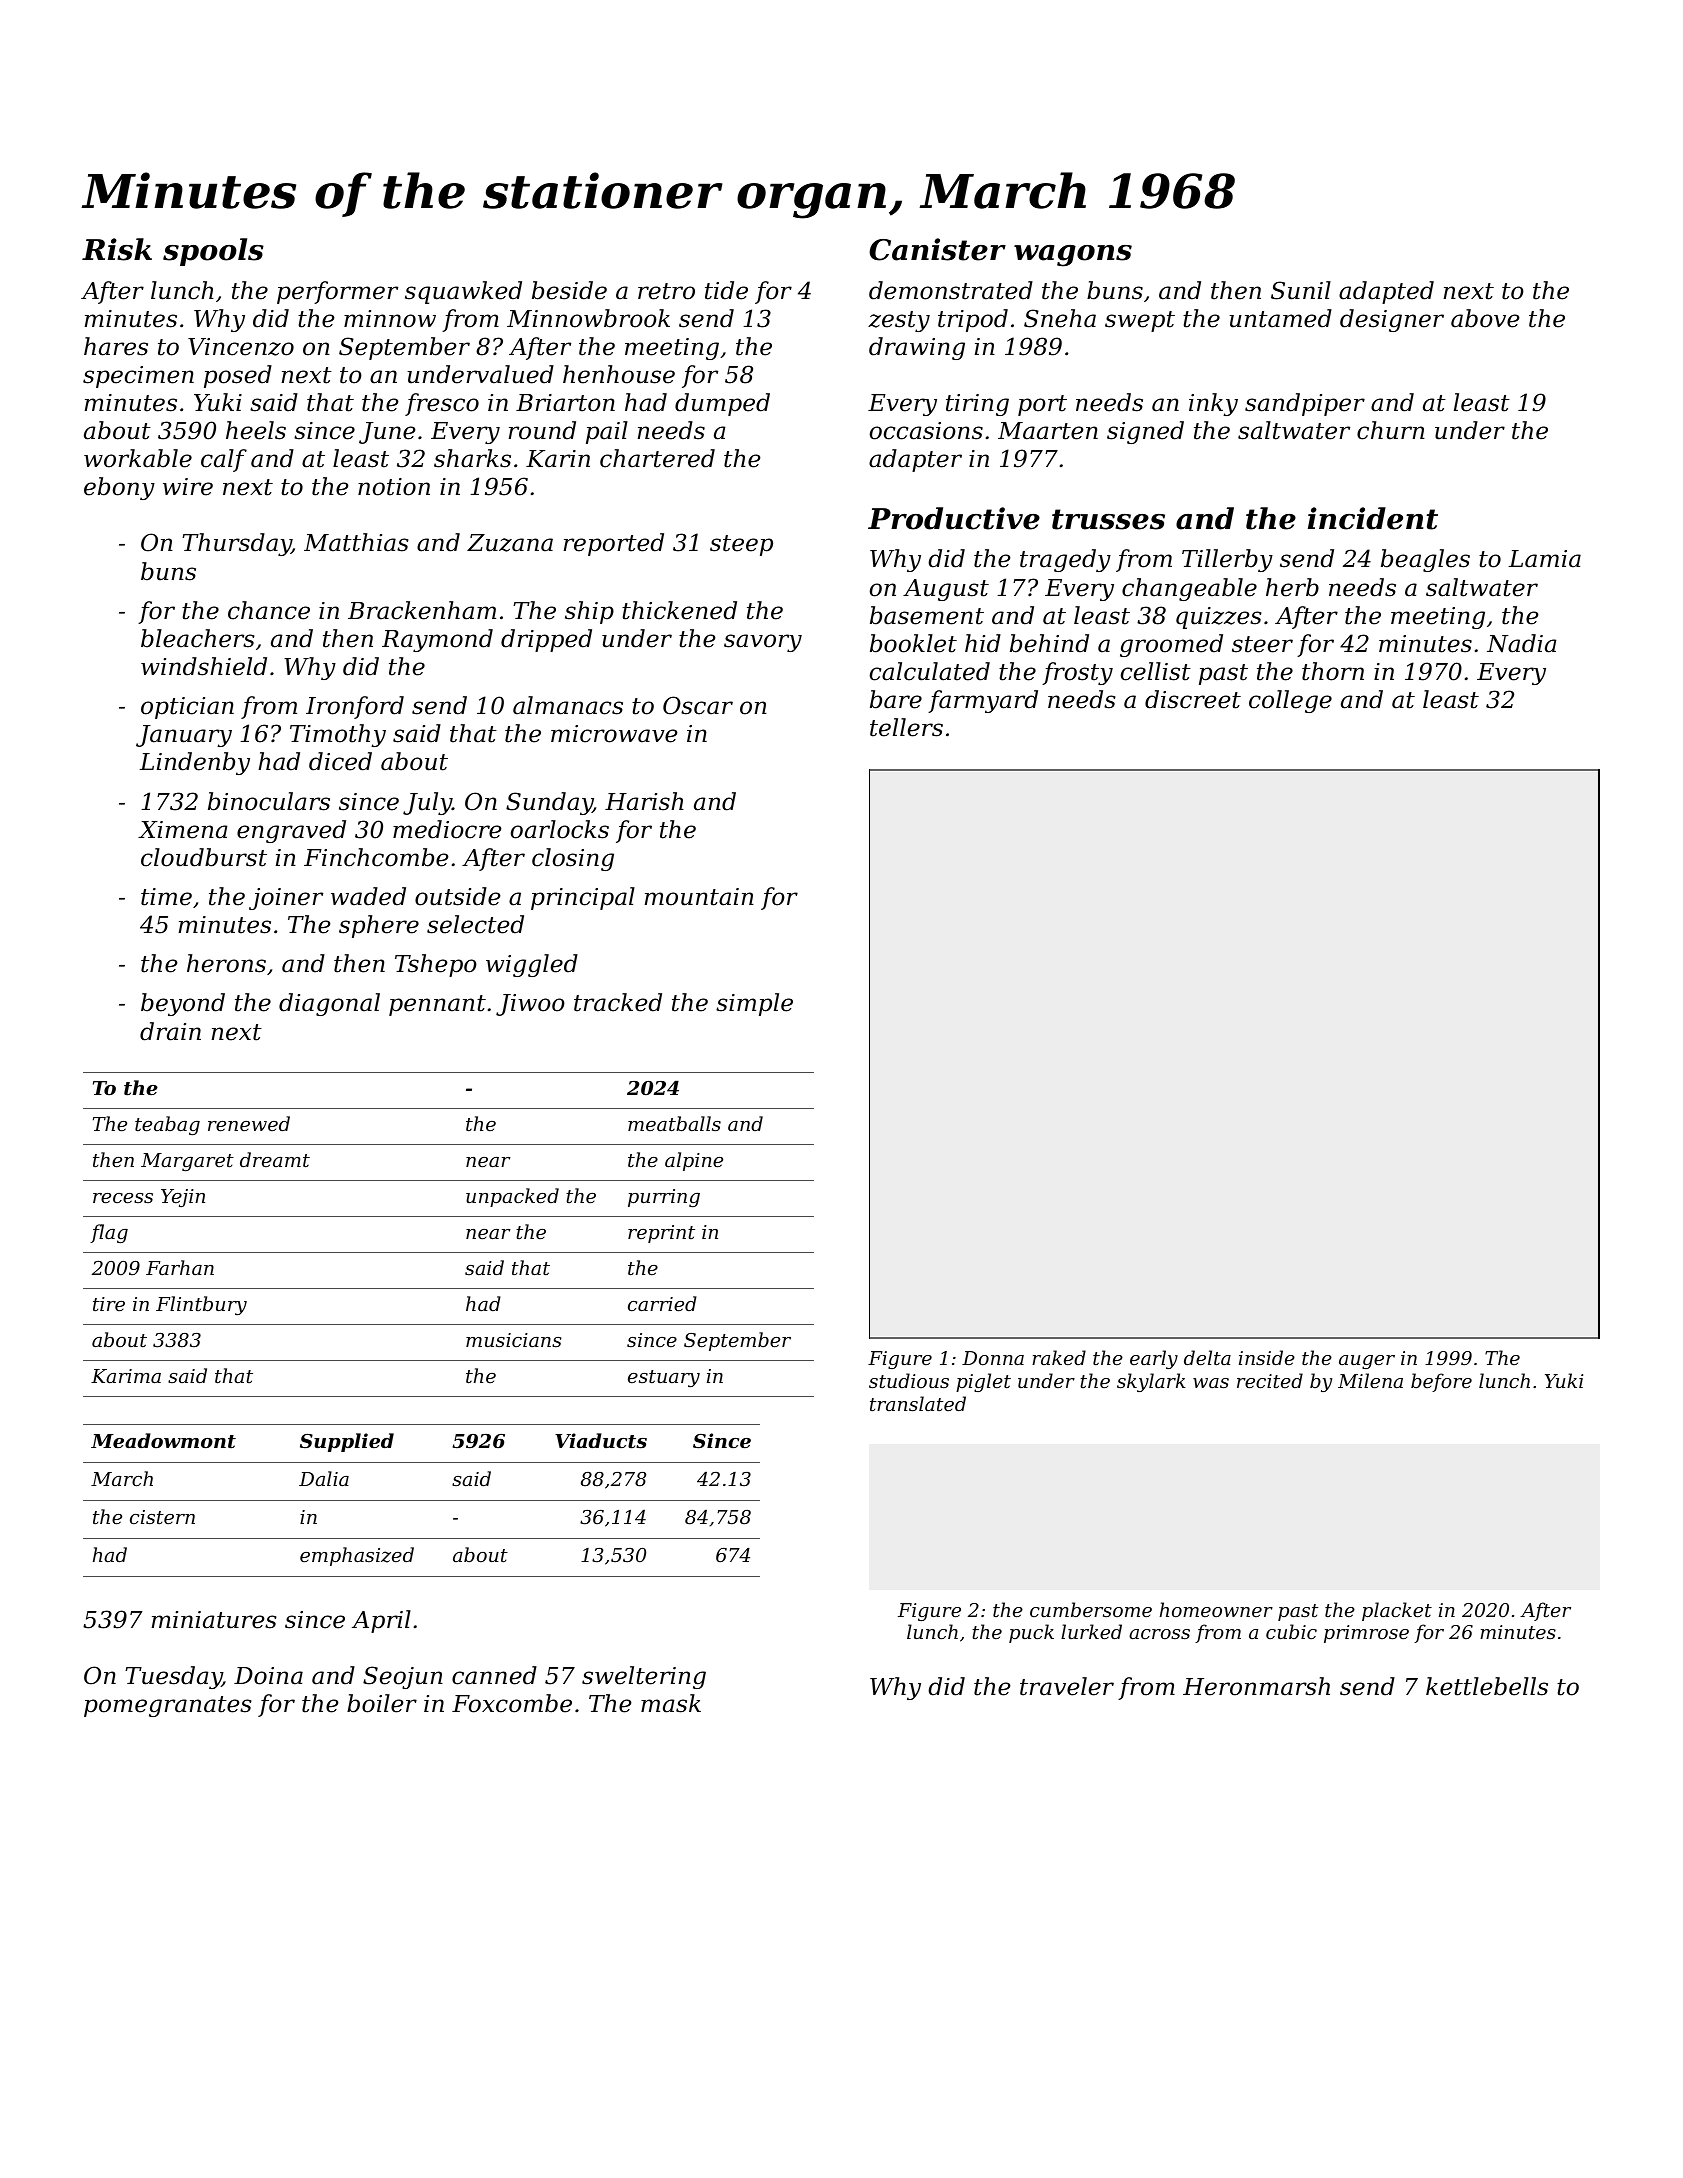 The height and width of the page is (2178, 1683). What do you see at coordinates (269, 610) in the page?
I see `chance` at bounding box center [269, 610].
